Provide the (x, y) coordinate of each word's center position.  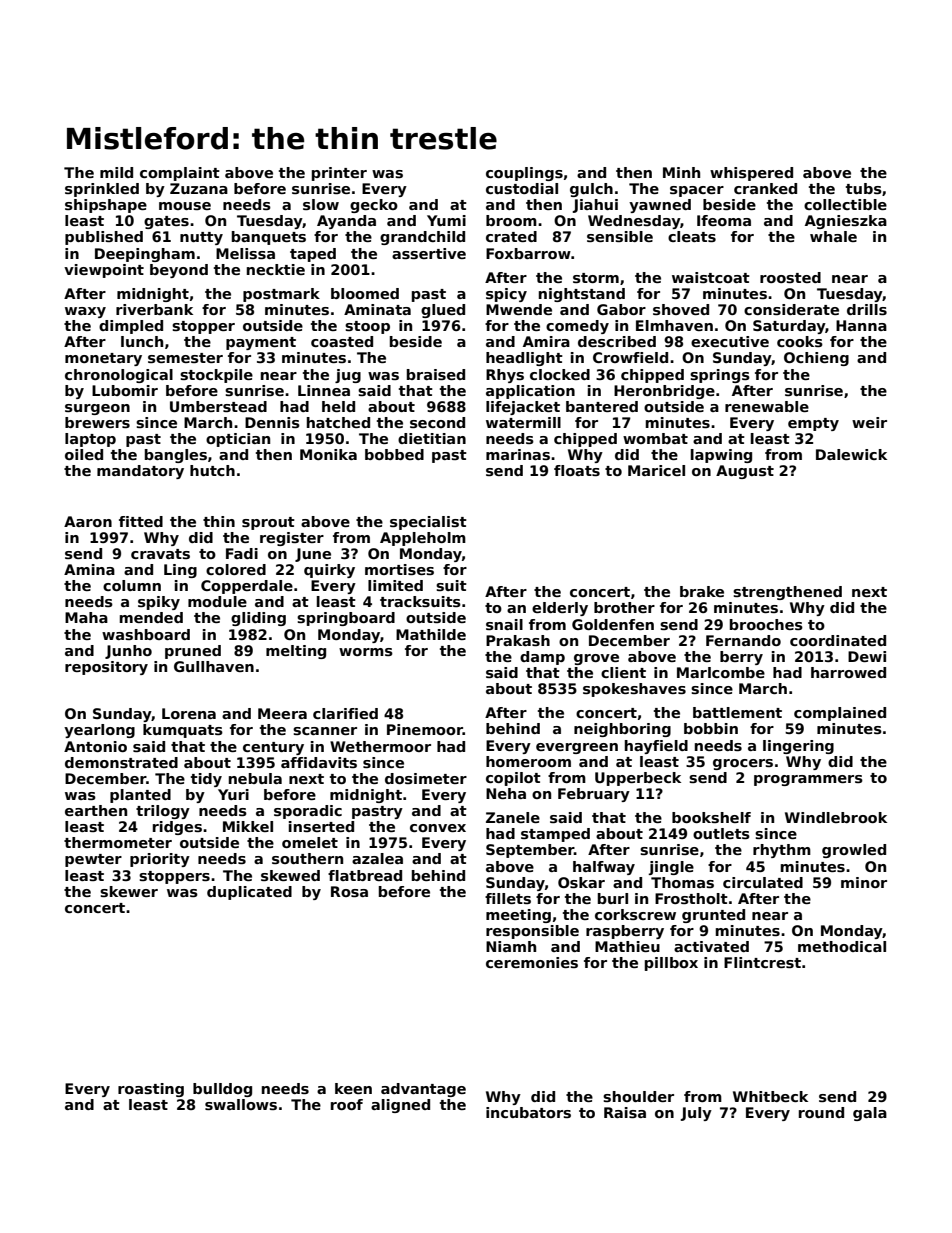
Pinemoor (425, 729)
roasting (151, 1090)
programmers (808, 780)
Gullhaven (214, 666)
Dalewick (851, 454)
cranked (765, 188)
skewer (129, 891)
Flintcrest (762, 962)
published (104, 238)
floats (577, 470)
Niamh (511, 946)
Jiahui (595, 206)
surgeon (97, 409)
